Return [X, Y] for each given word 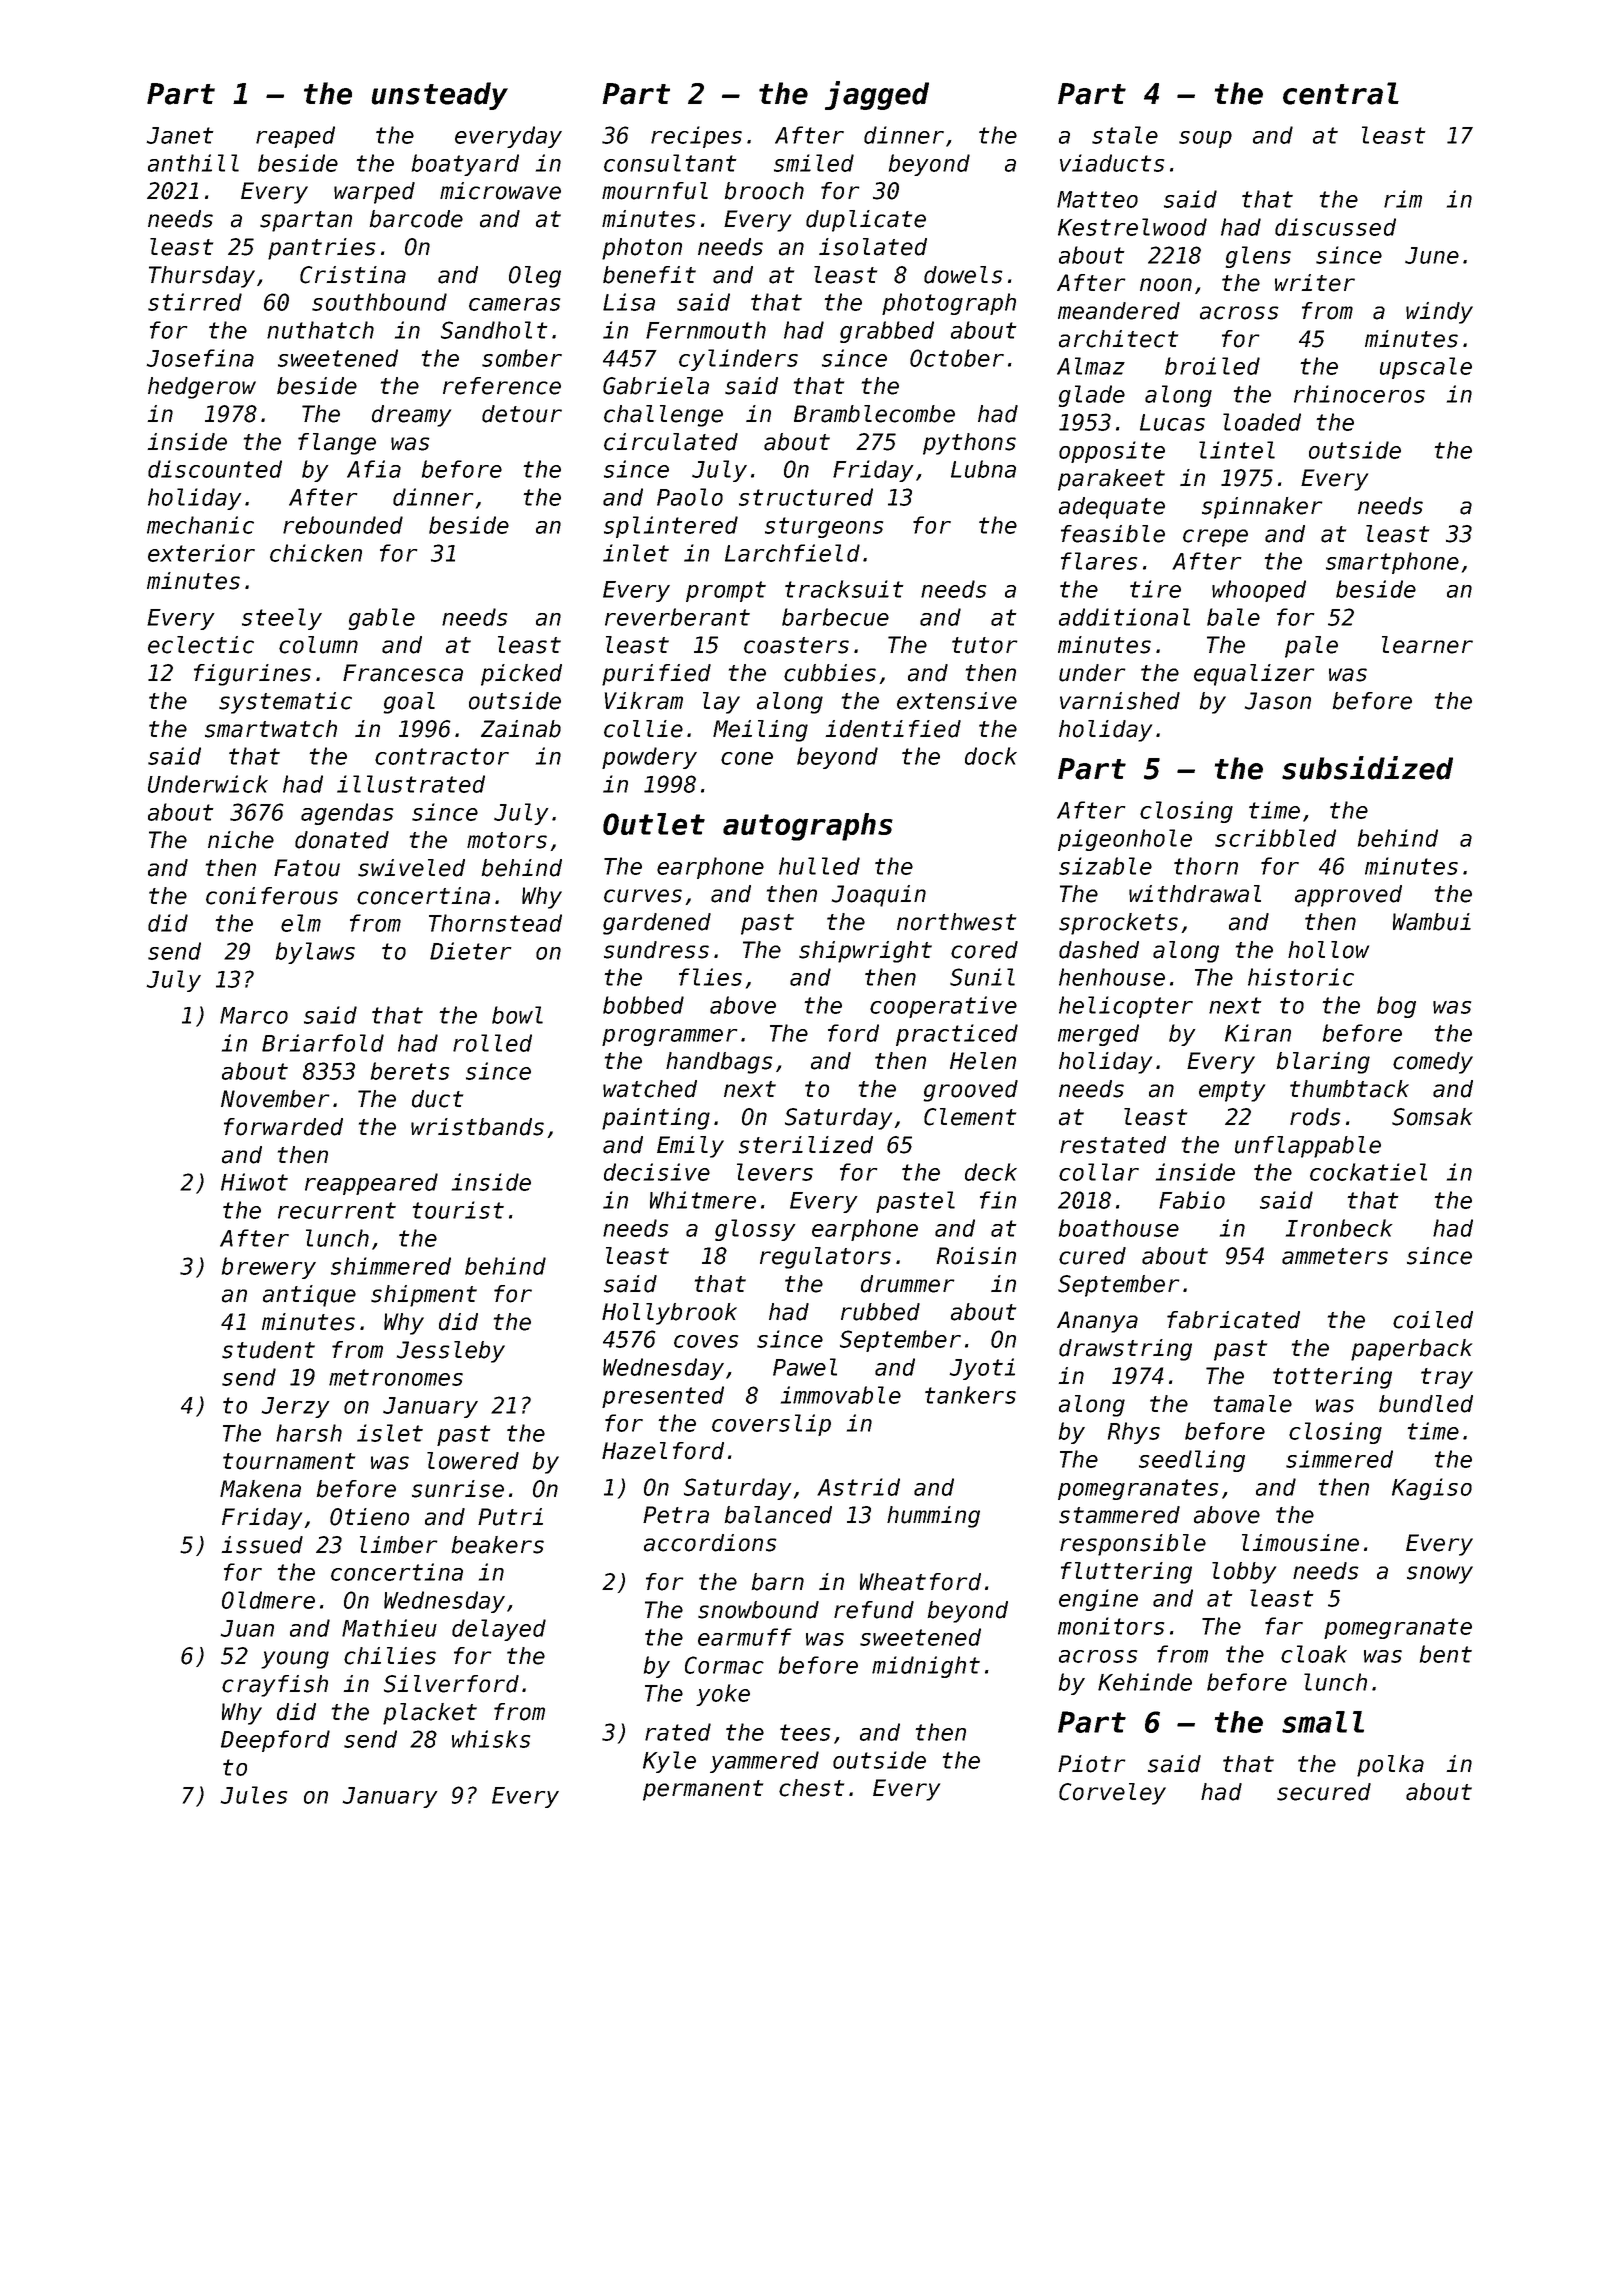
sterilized [806, 1145]
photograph [949, 304]
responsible [1133, 1545]
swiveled [411, 868]
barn [778, 1582]
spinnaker [1262, 508]
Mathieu [389, 1628]
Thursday [202, 277]
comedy [1433, 1063]
